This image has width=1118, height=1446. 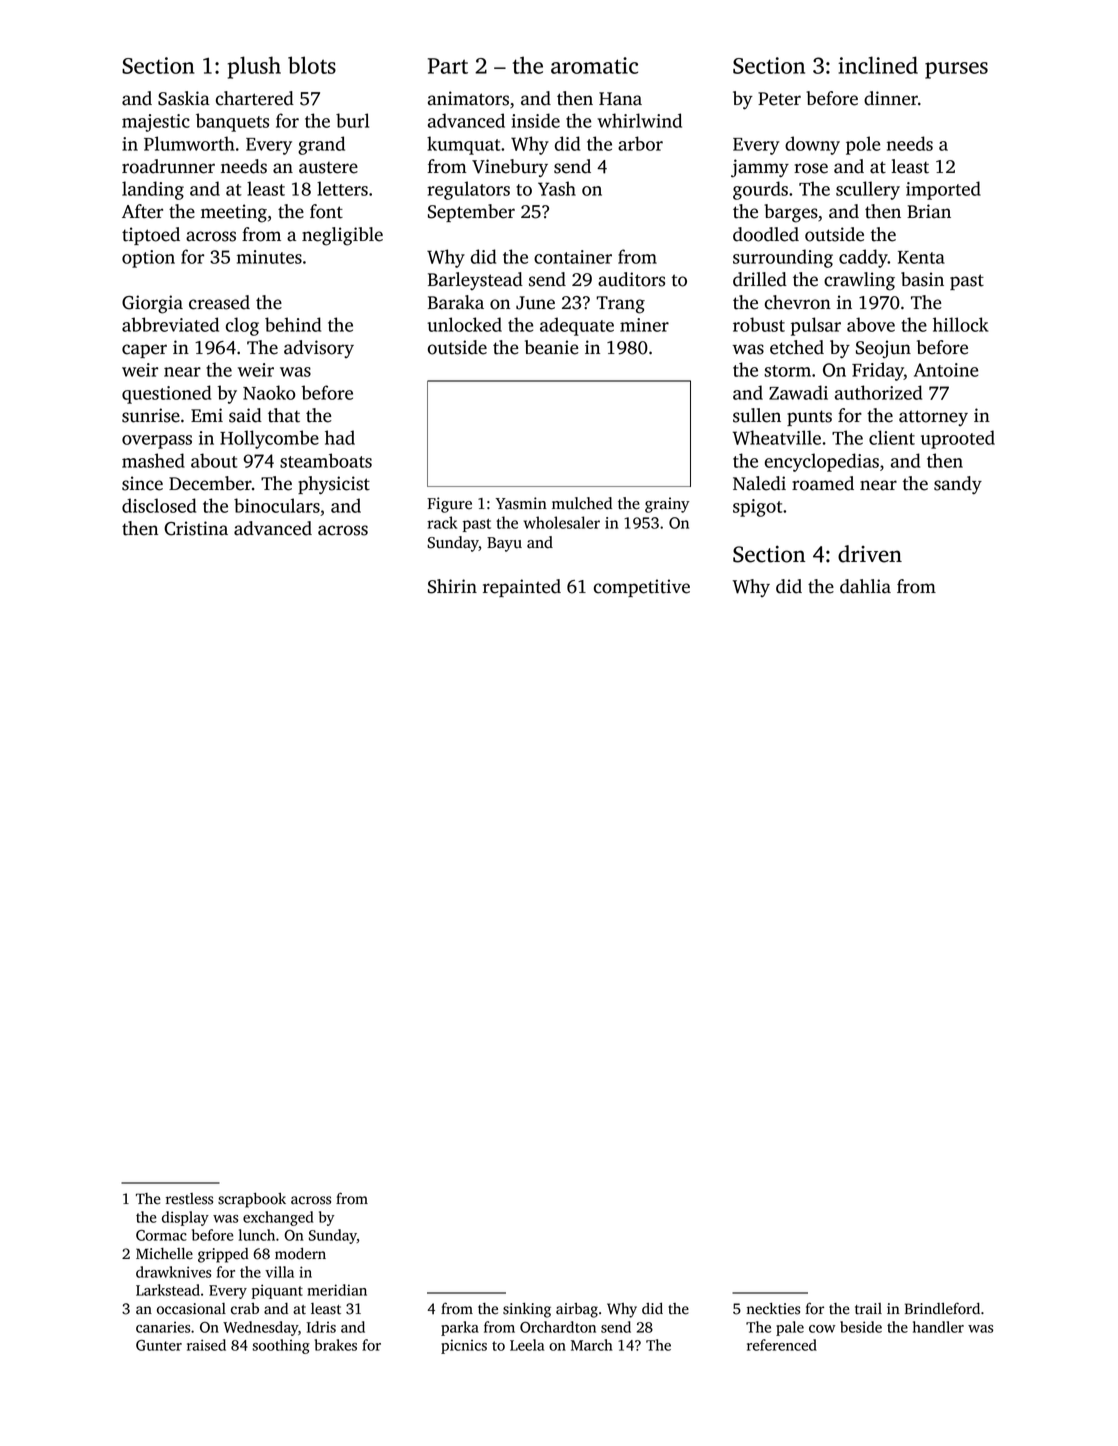 What do you see at coordinates (868, 1309) in the image?
I see `trail` at bounding box center [868, 1309].
